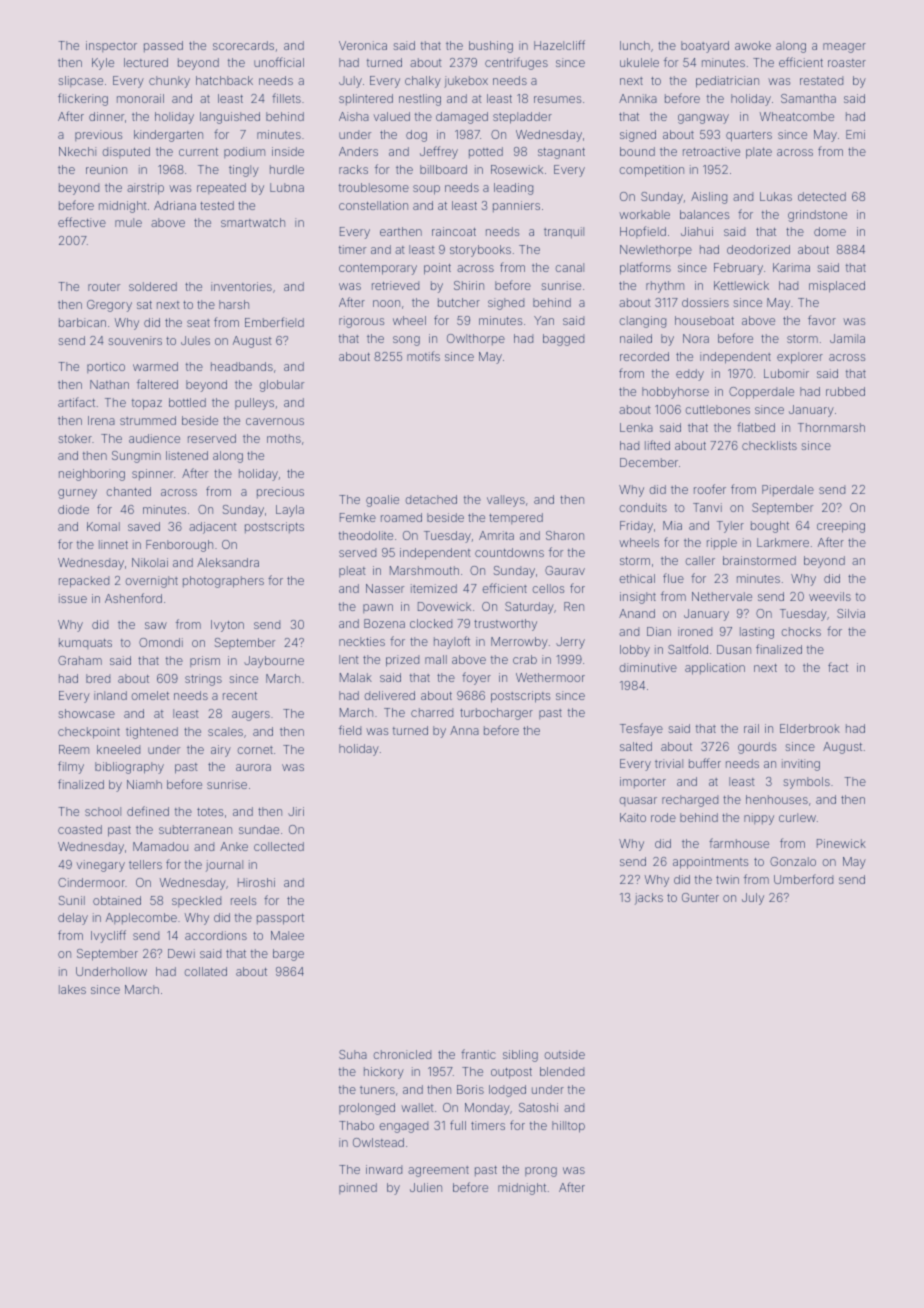  What do you see at coordinates (154, 438) in the page?
I see `audience` at bounding box center [154, 438].
